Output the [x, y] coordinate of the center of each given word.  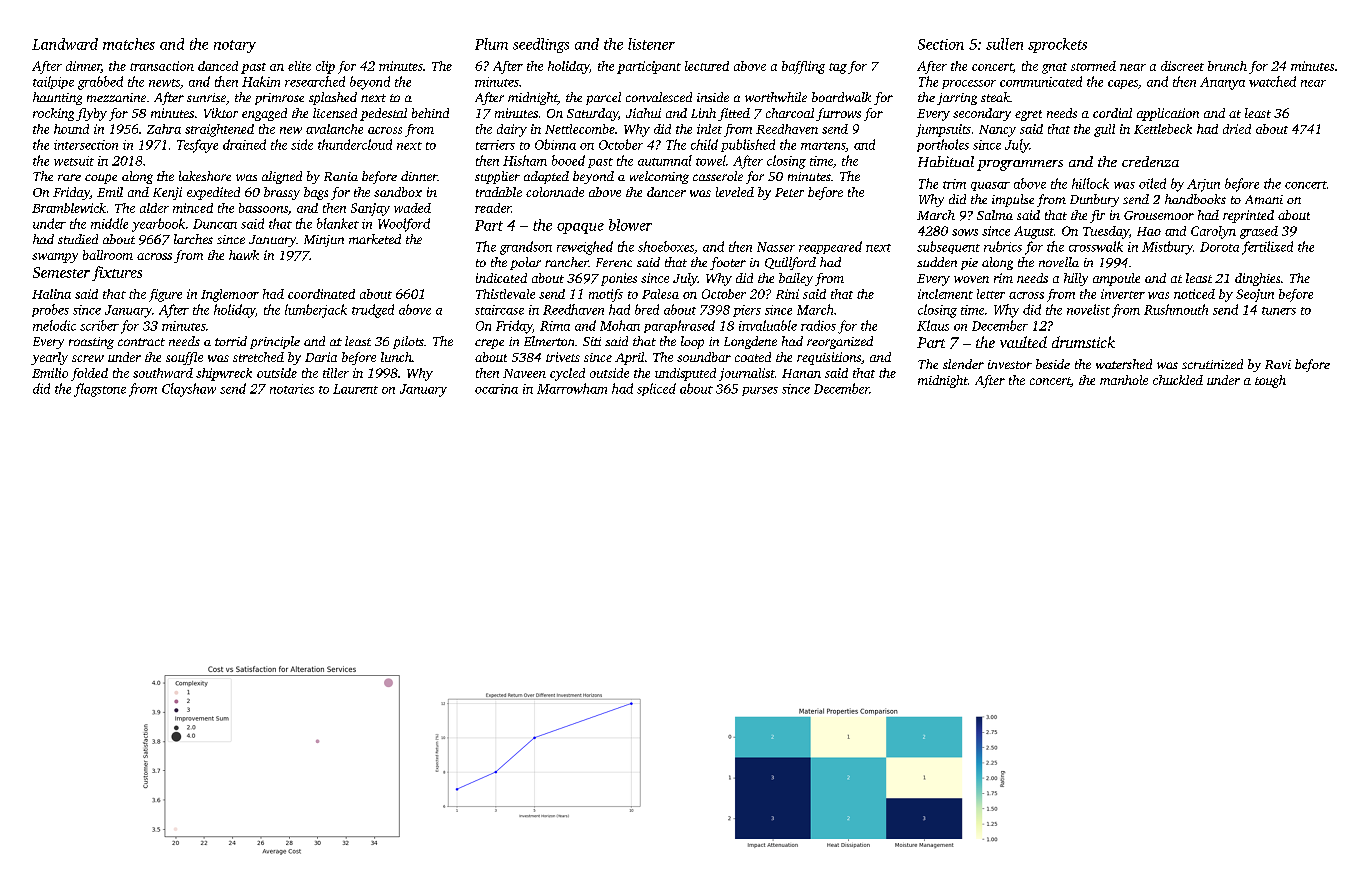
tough [1270, 381]
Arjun [1203, 185]
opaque [580, 228]
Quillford [790, 263]
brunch [1227, 66]
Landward [65, 44]
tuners [1279, 311]
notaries [292, 389]
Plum [491, 44]
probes [50, 310]
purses [760, 391]
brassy [282, 193]
